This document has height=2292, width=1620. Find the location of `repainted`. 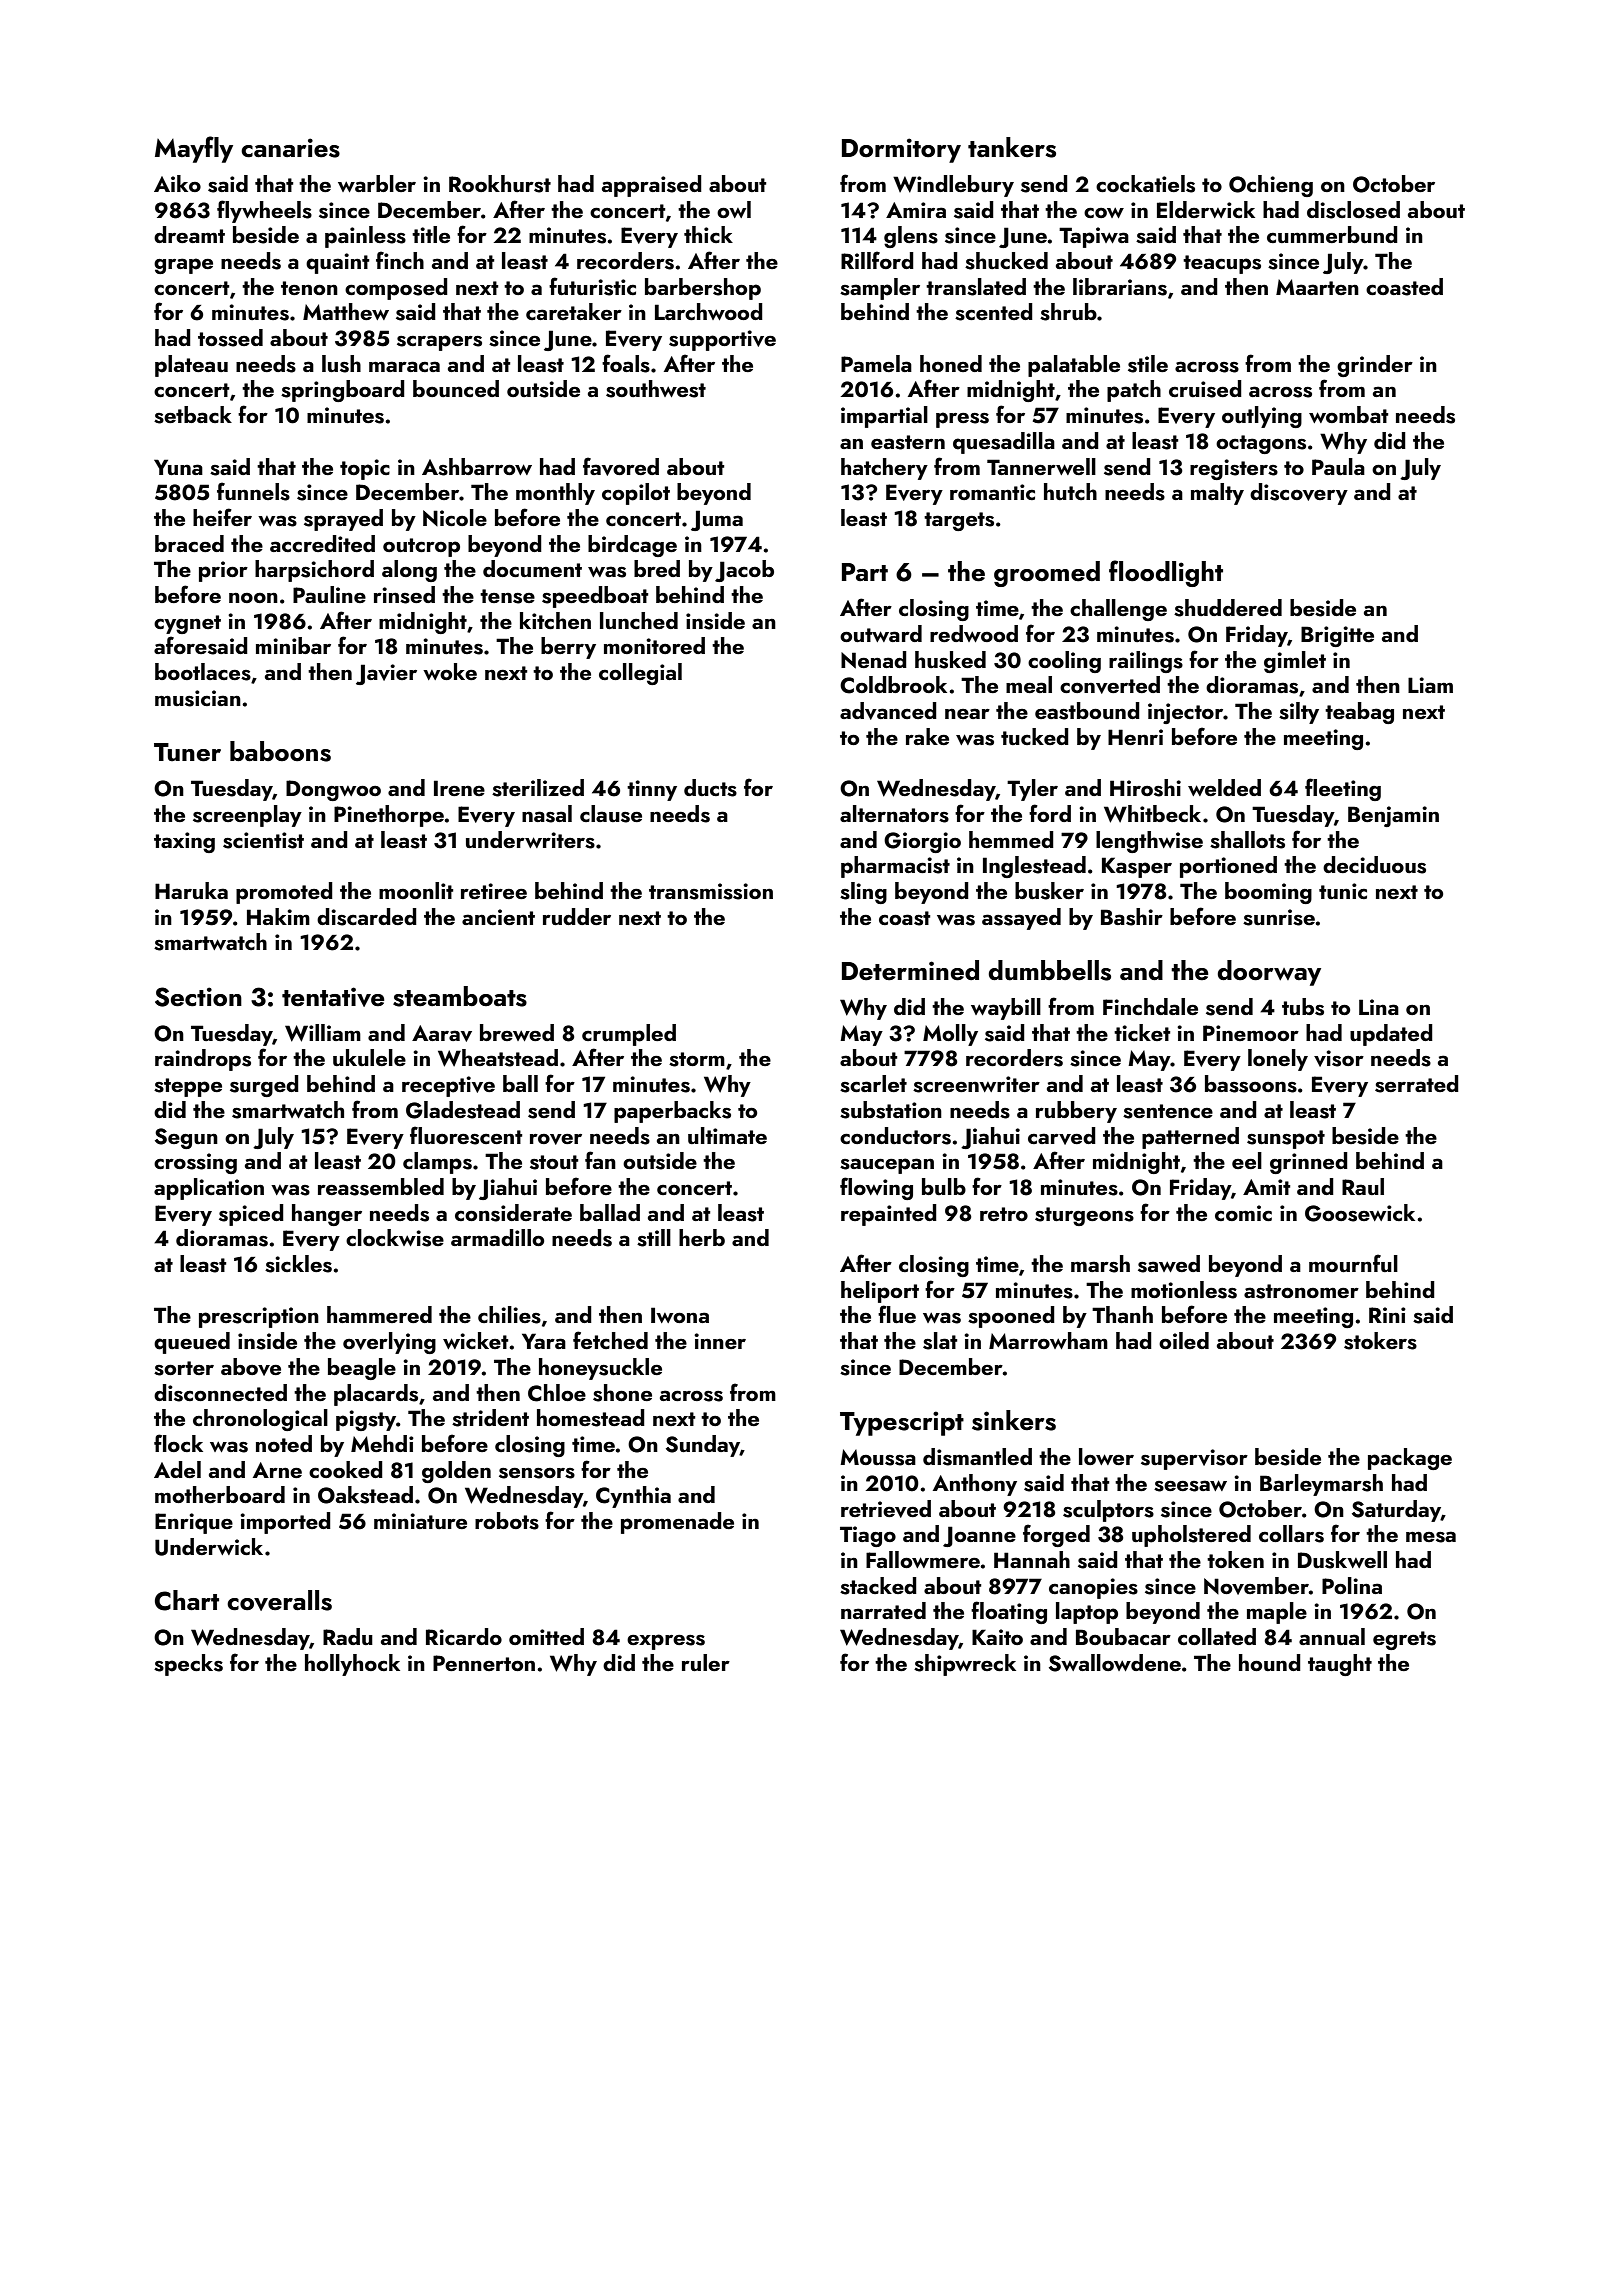

repainted is located at coordinates (889, 1215).
